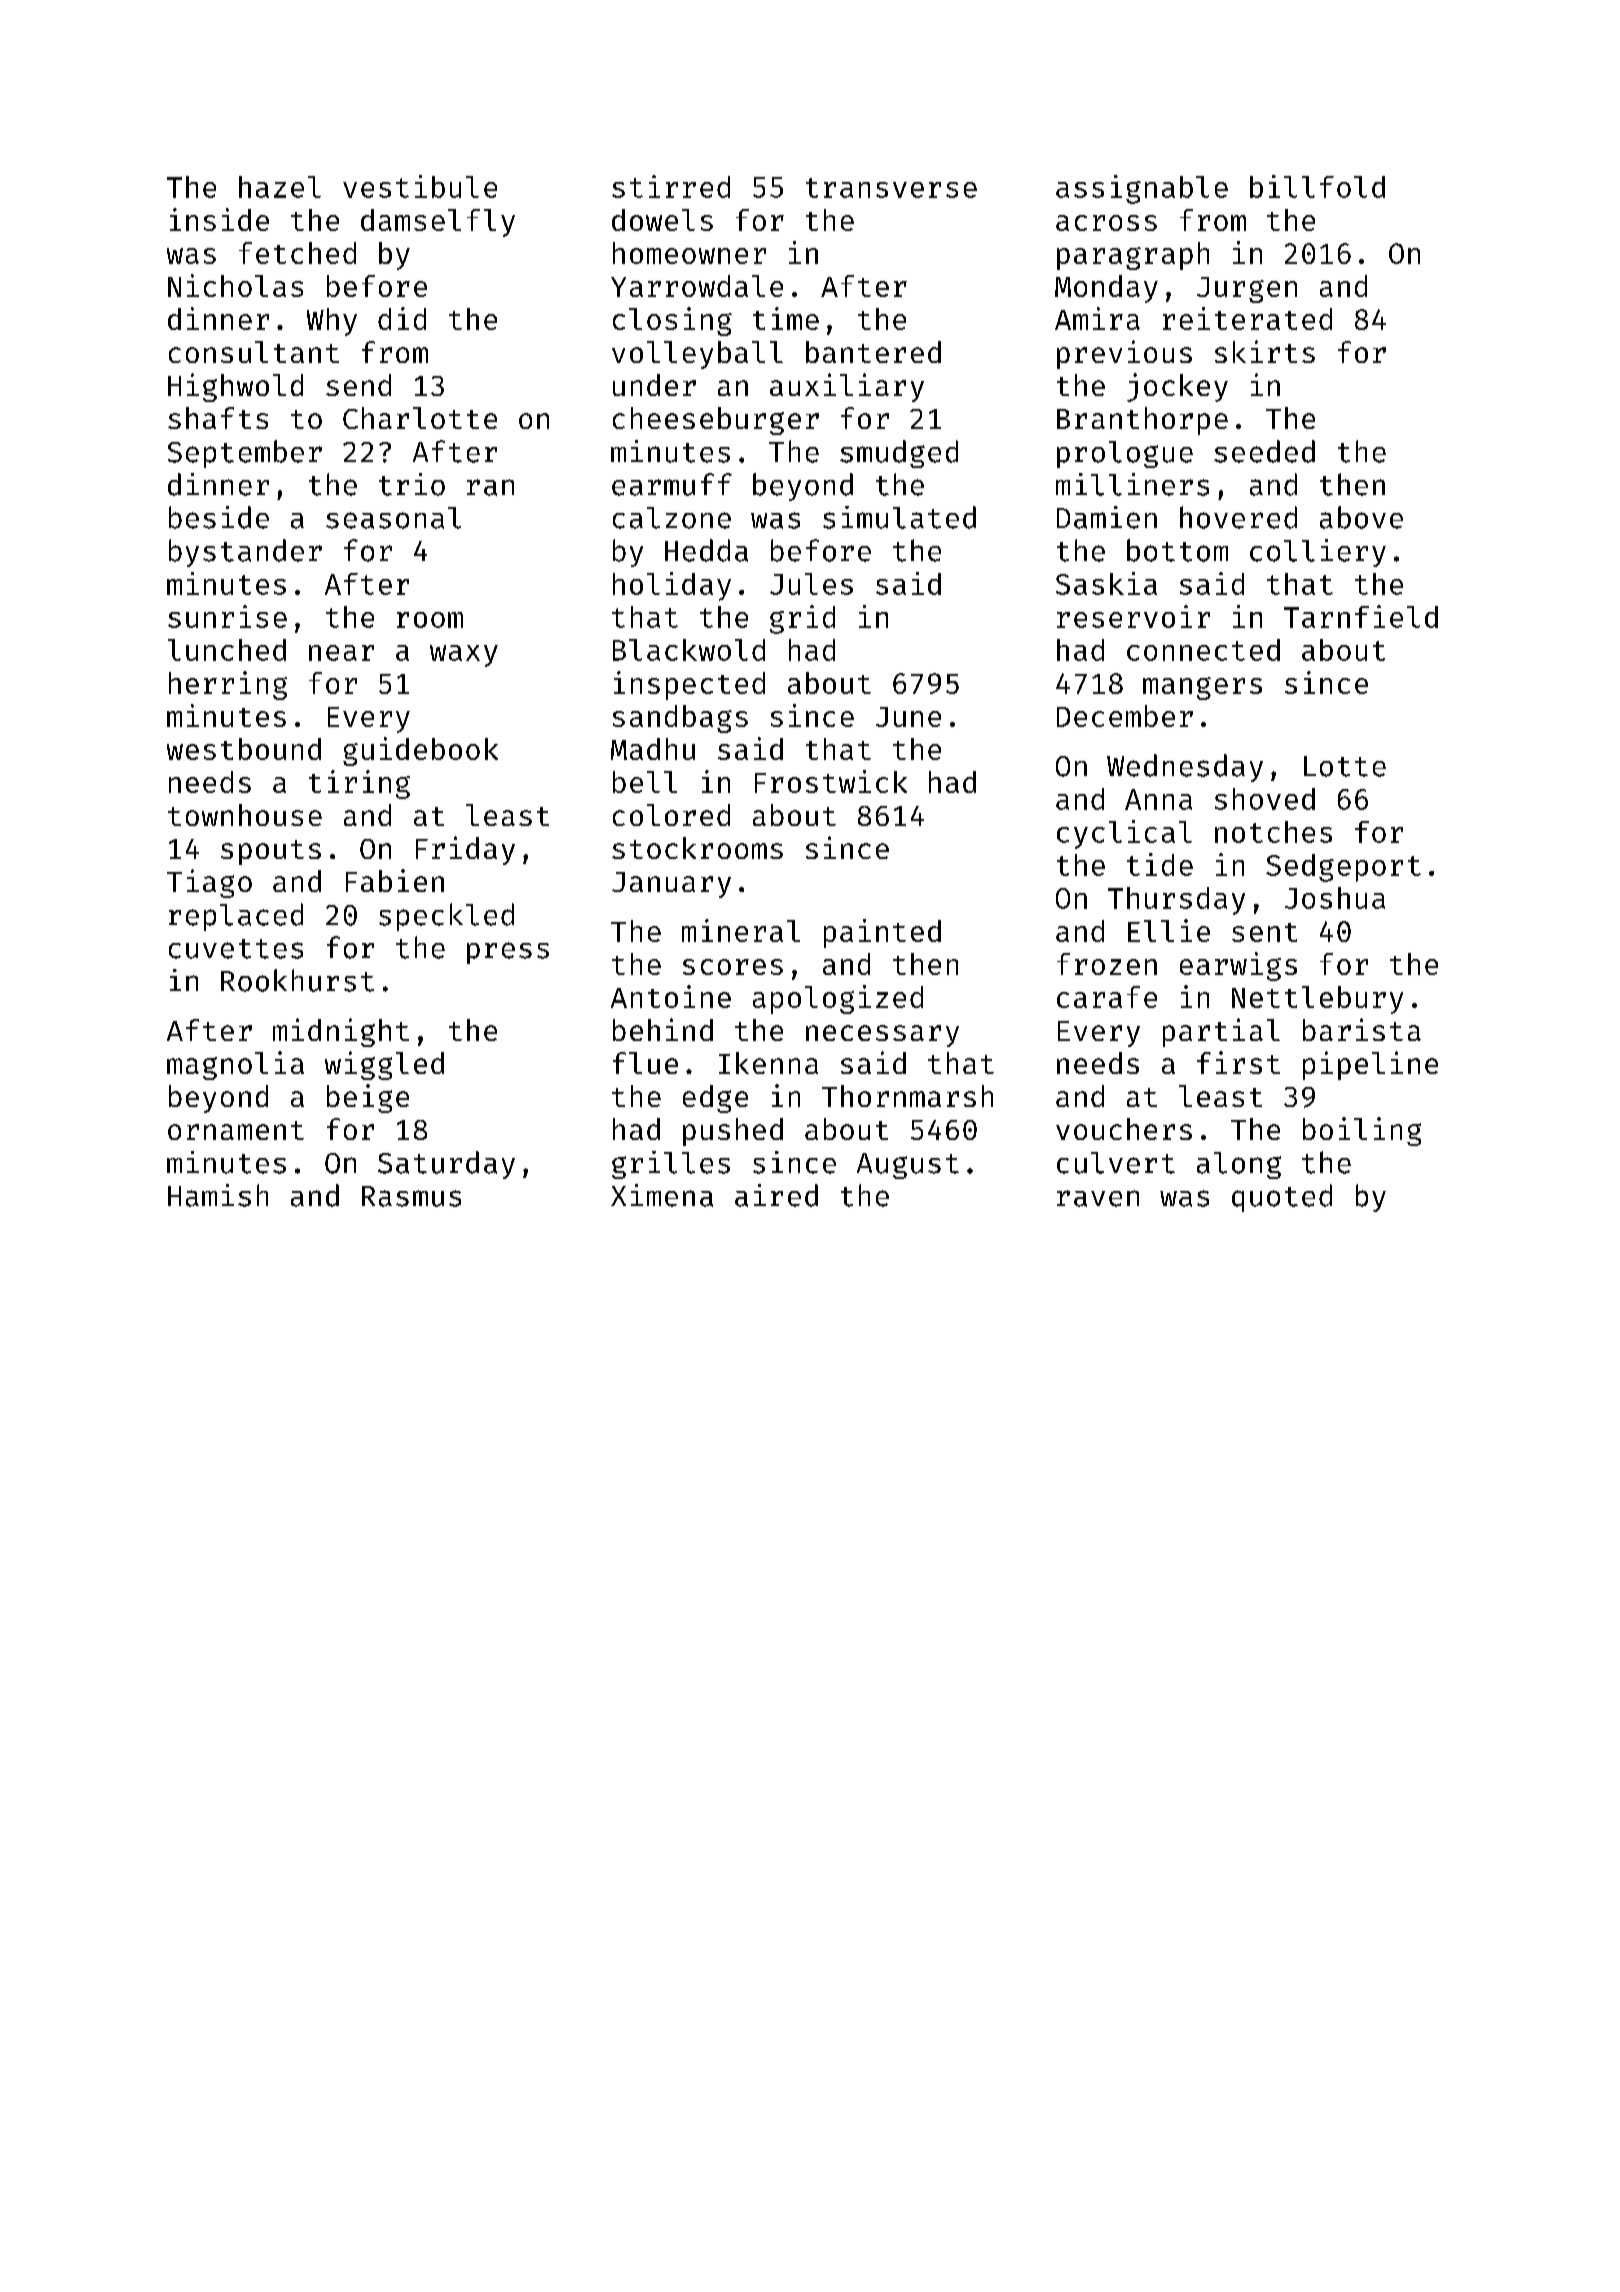  What do you see at coordinates (689, 253) in the page?
I see `homeowner` at bounding box center [689, 253].
